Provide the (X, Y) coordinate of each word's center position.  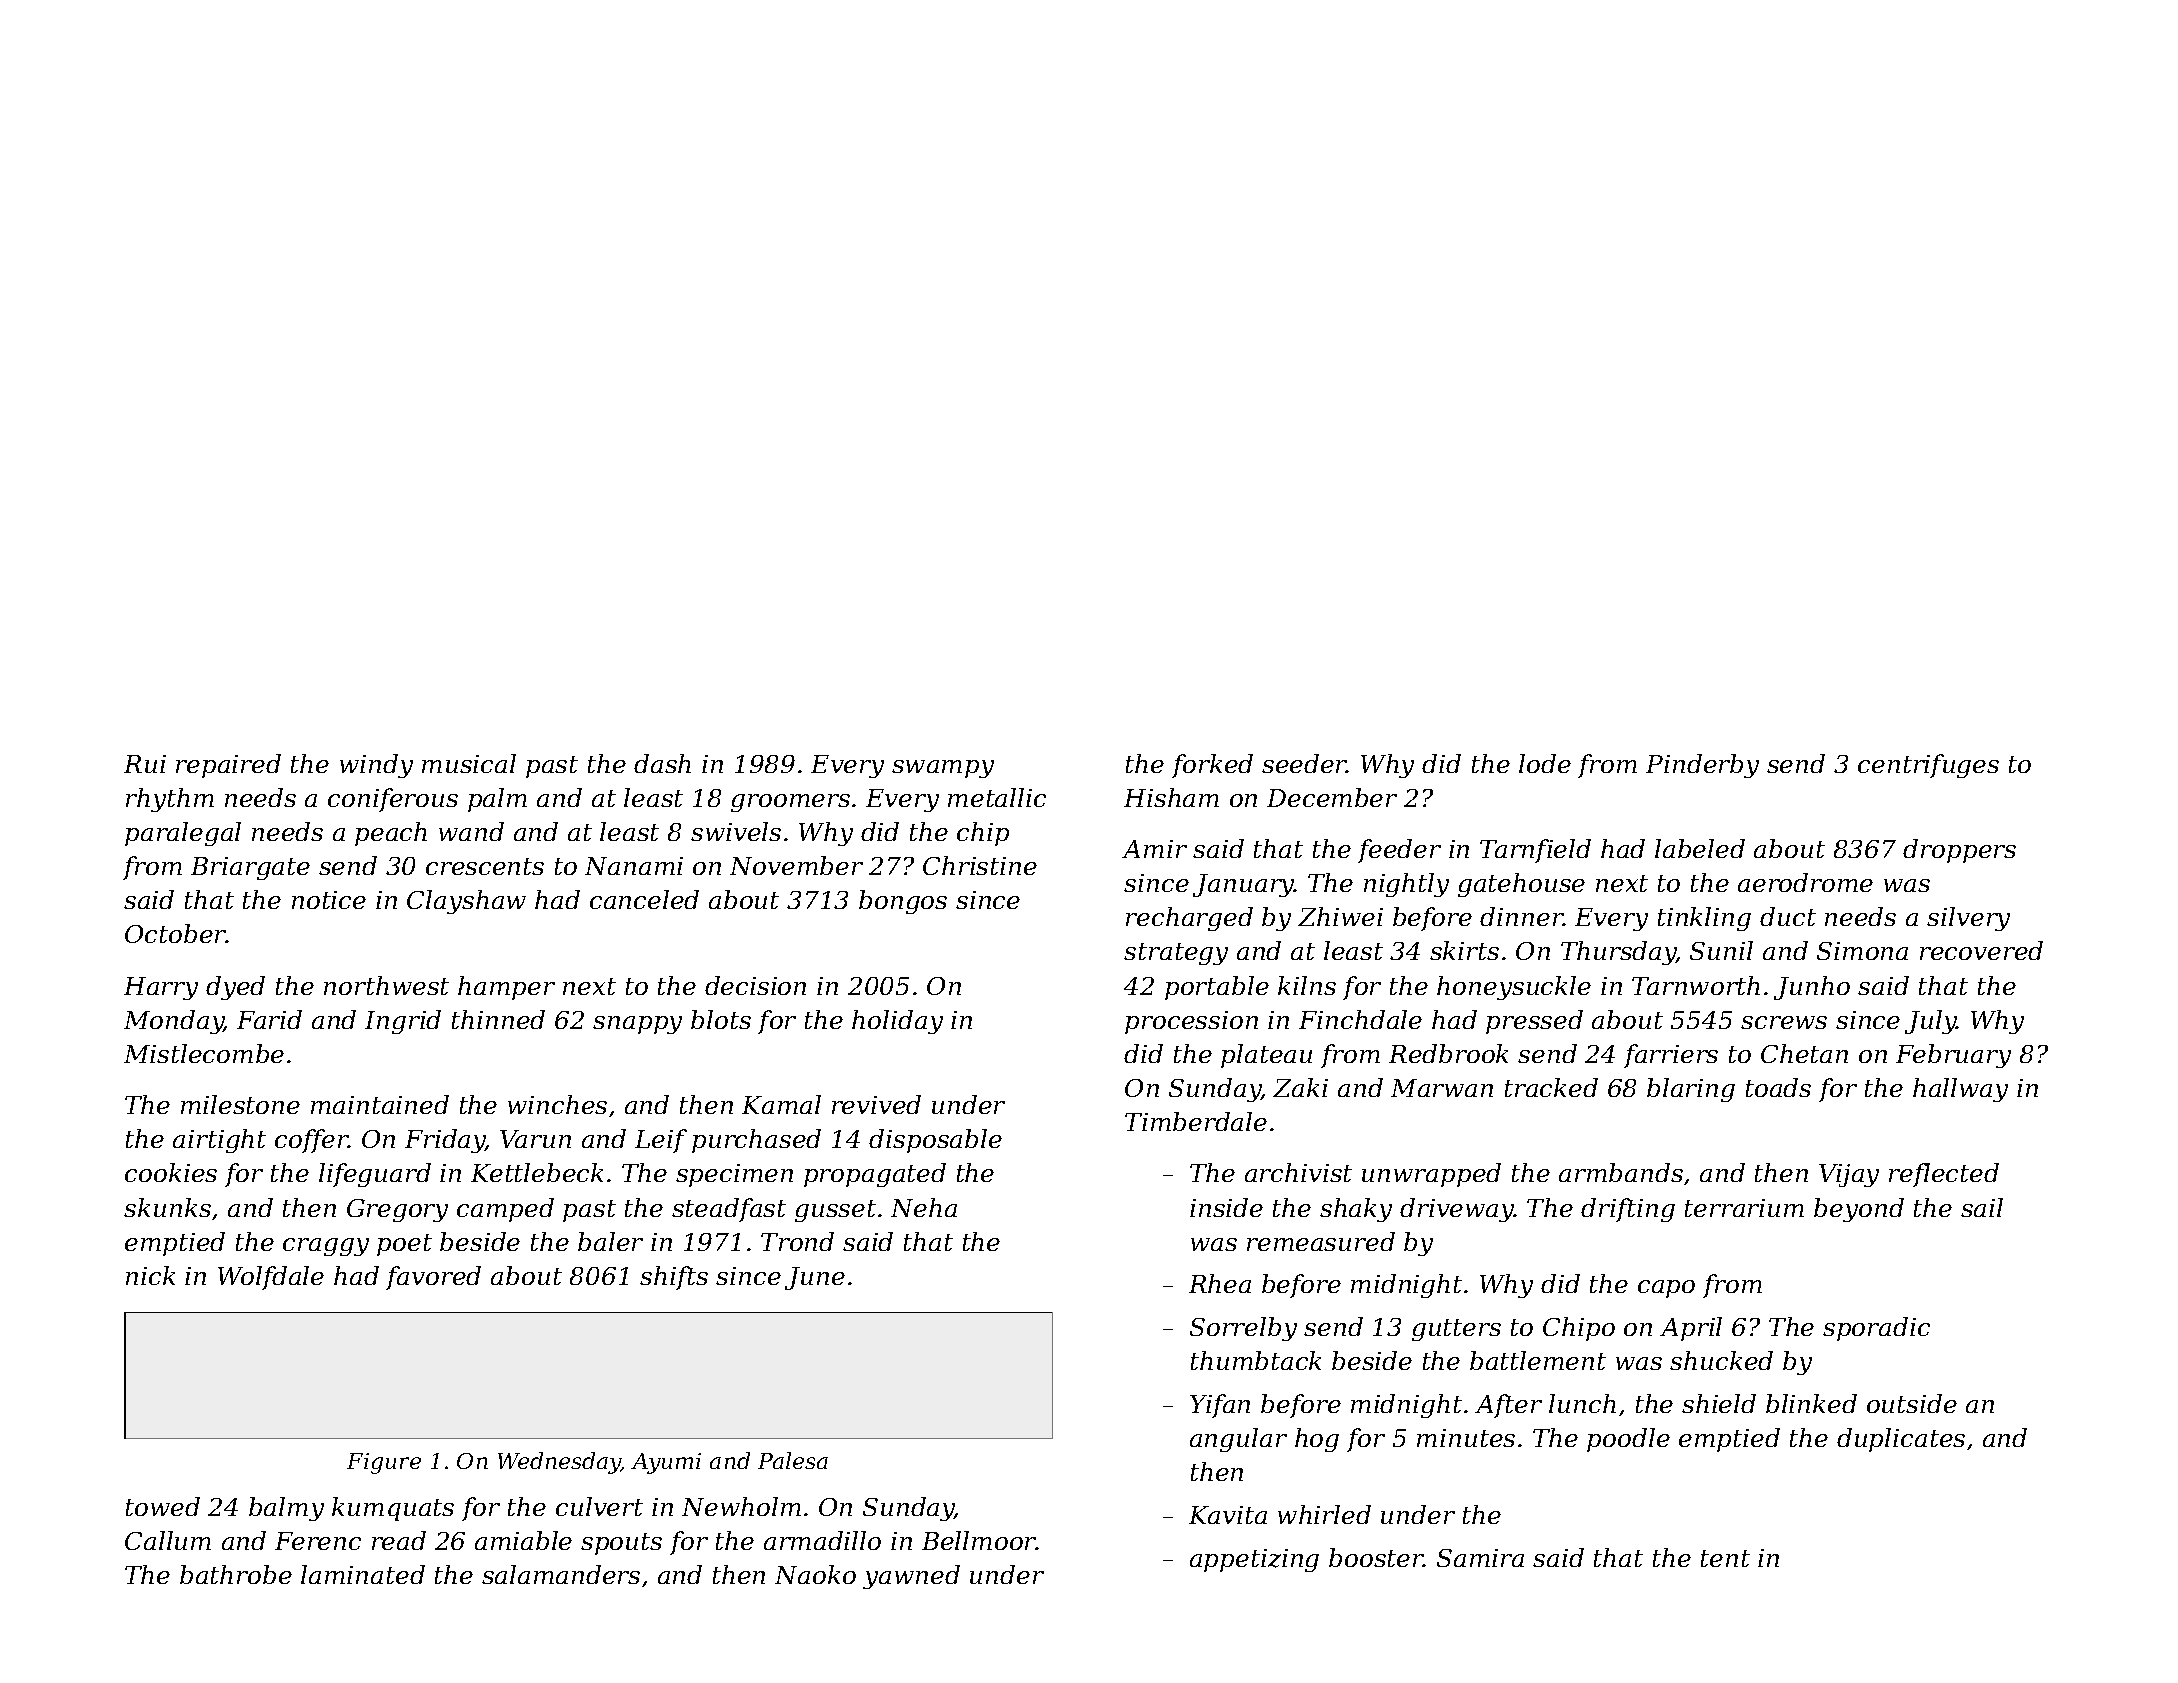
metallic (997, 797)
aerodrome (1805, 882)
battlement (1538, 1360)
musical (469, 763)
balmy (286, 1509)
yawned (911, 1577)
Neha (924, 1207)
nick (150, 1275)
